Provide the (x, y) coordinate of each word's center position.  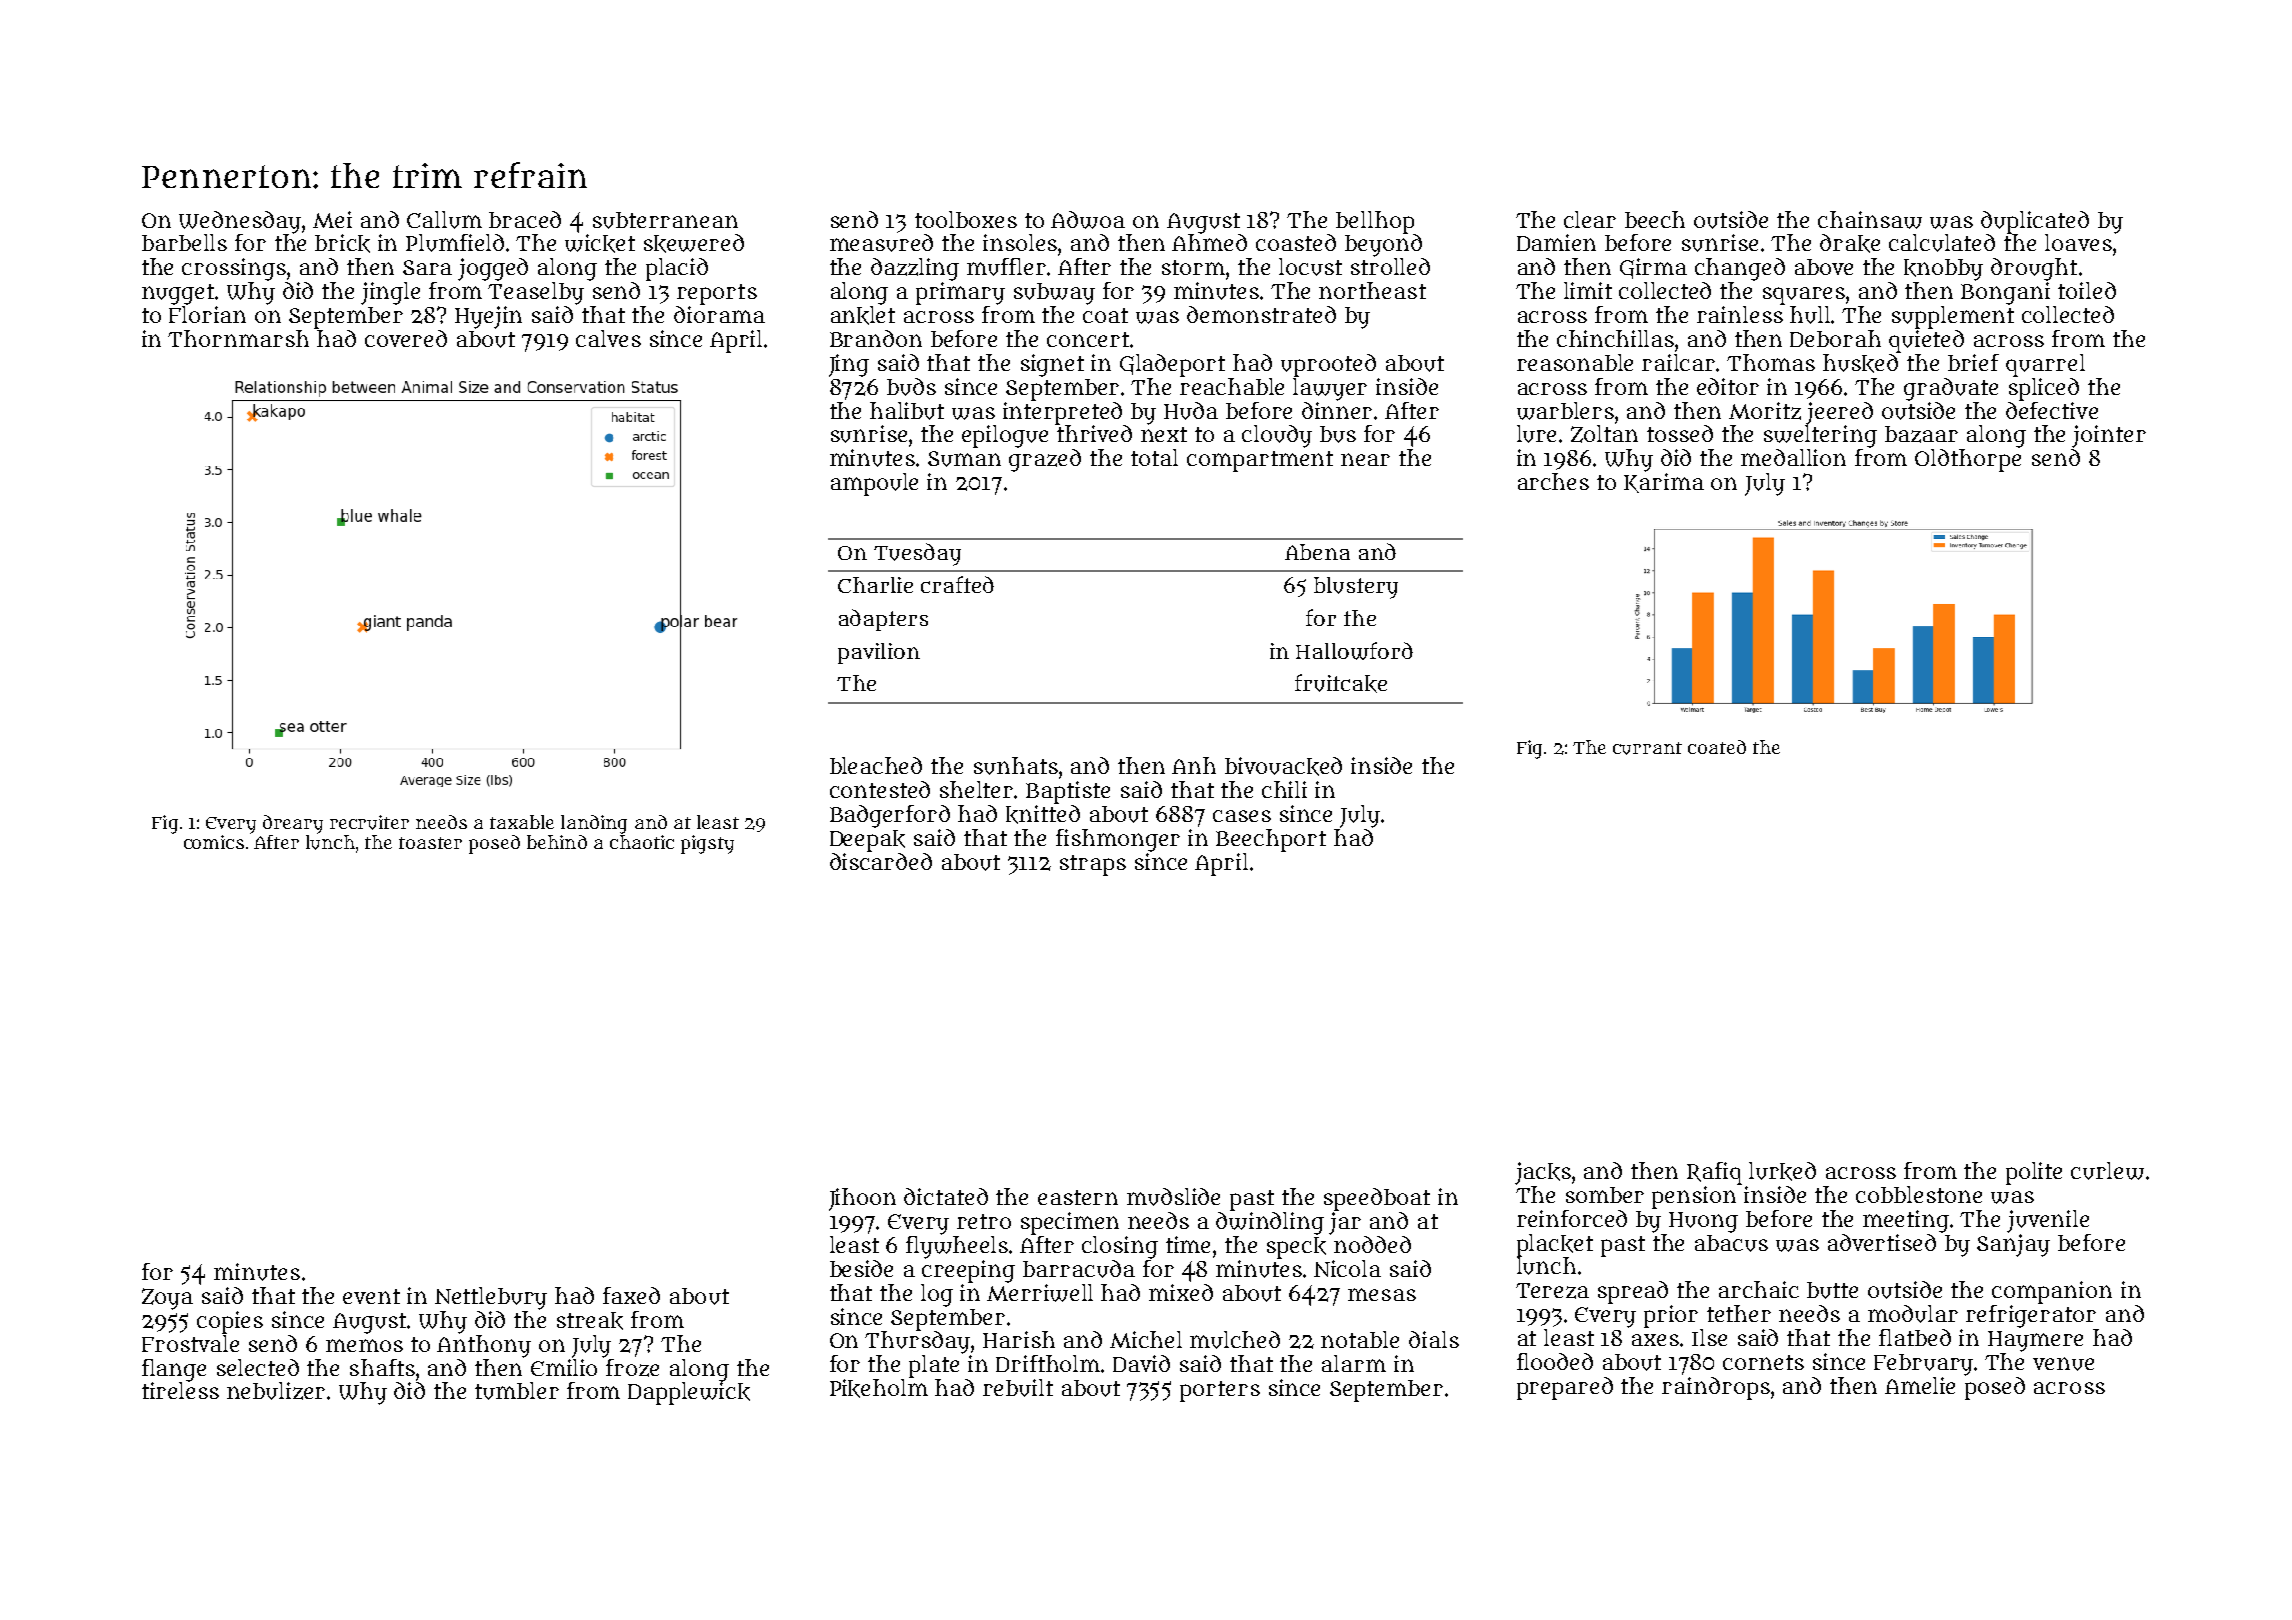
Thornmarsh (238, 338)
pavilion (879, 653)
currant (1647, 748)
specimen (1070, 1223)
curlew (2107, 1171)
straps (1093, 865)
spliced (2044, 389)
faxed (631, 1295)
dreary (293, 824)
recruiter (369, 822)
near (1365, 459)
